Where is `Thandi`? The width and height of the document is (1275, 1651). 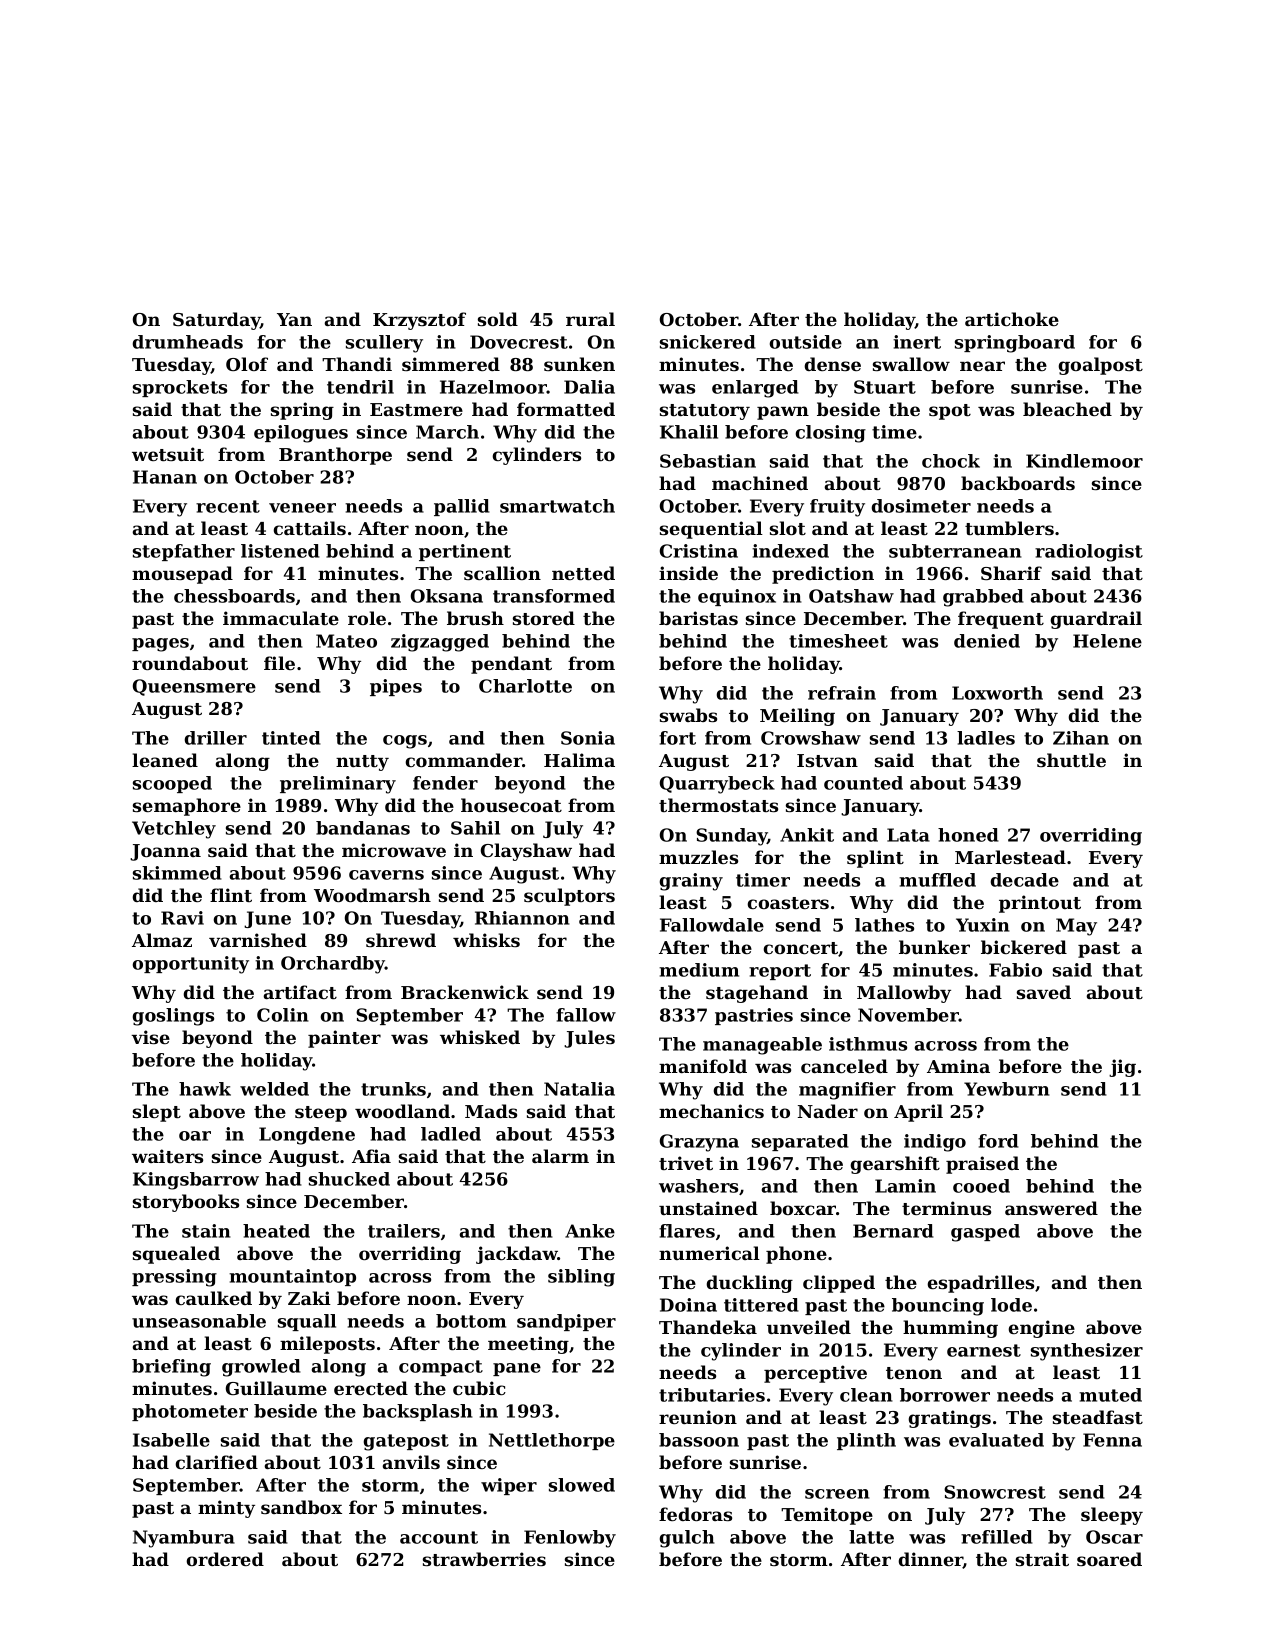
Thandi is located at coordinates (357, 364).
